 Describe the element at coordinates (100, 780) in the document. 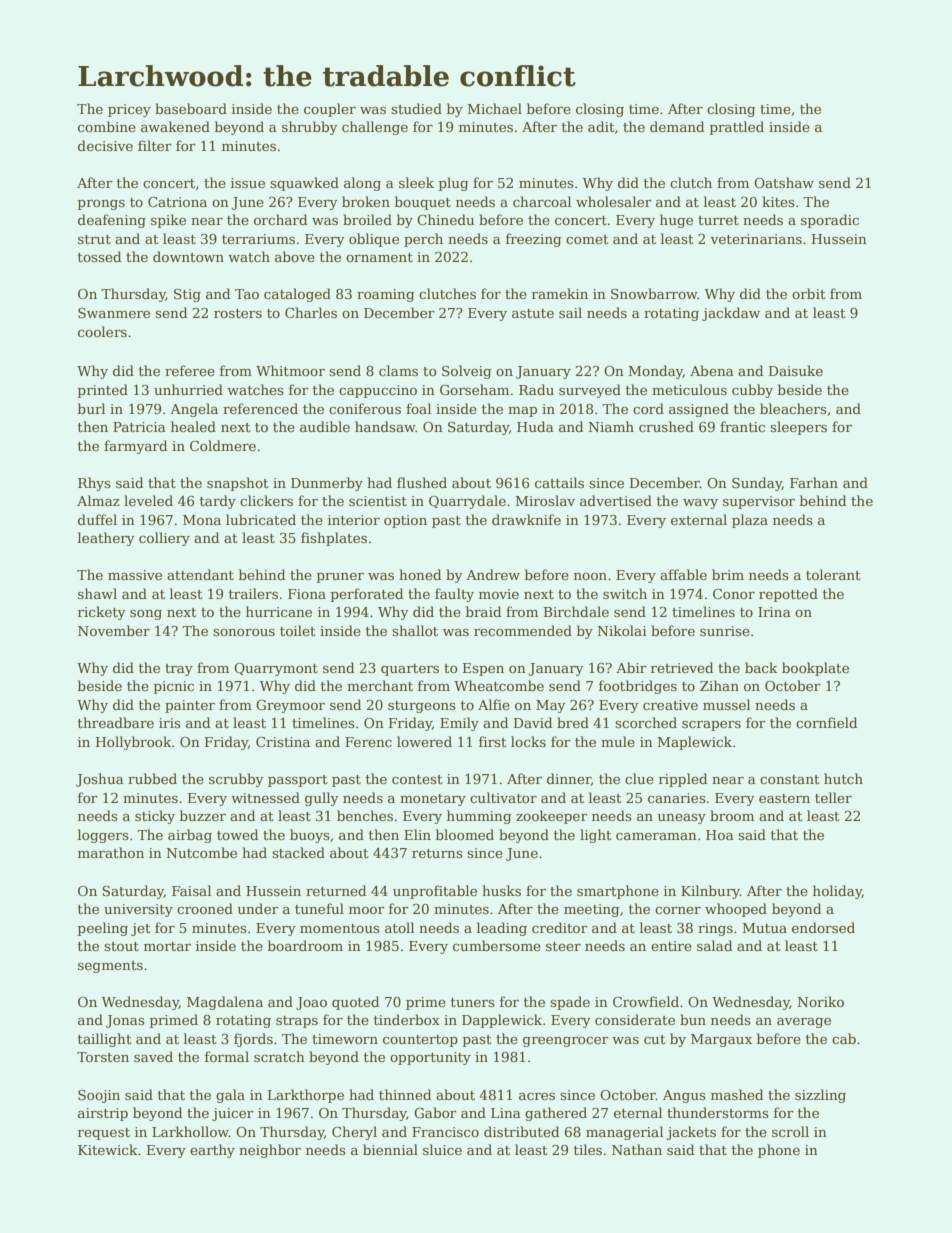

I see `Joshua` at that location.
